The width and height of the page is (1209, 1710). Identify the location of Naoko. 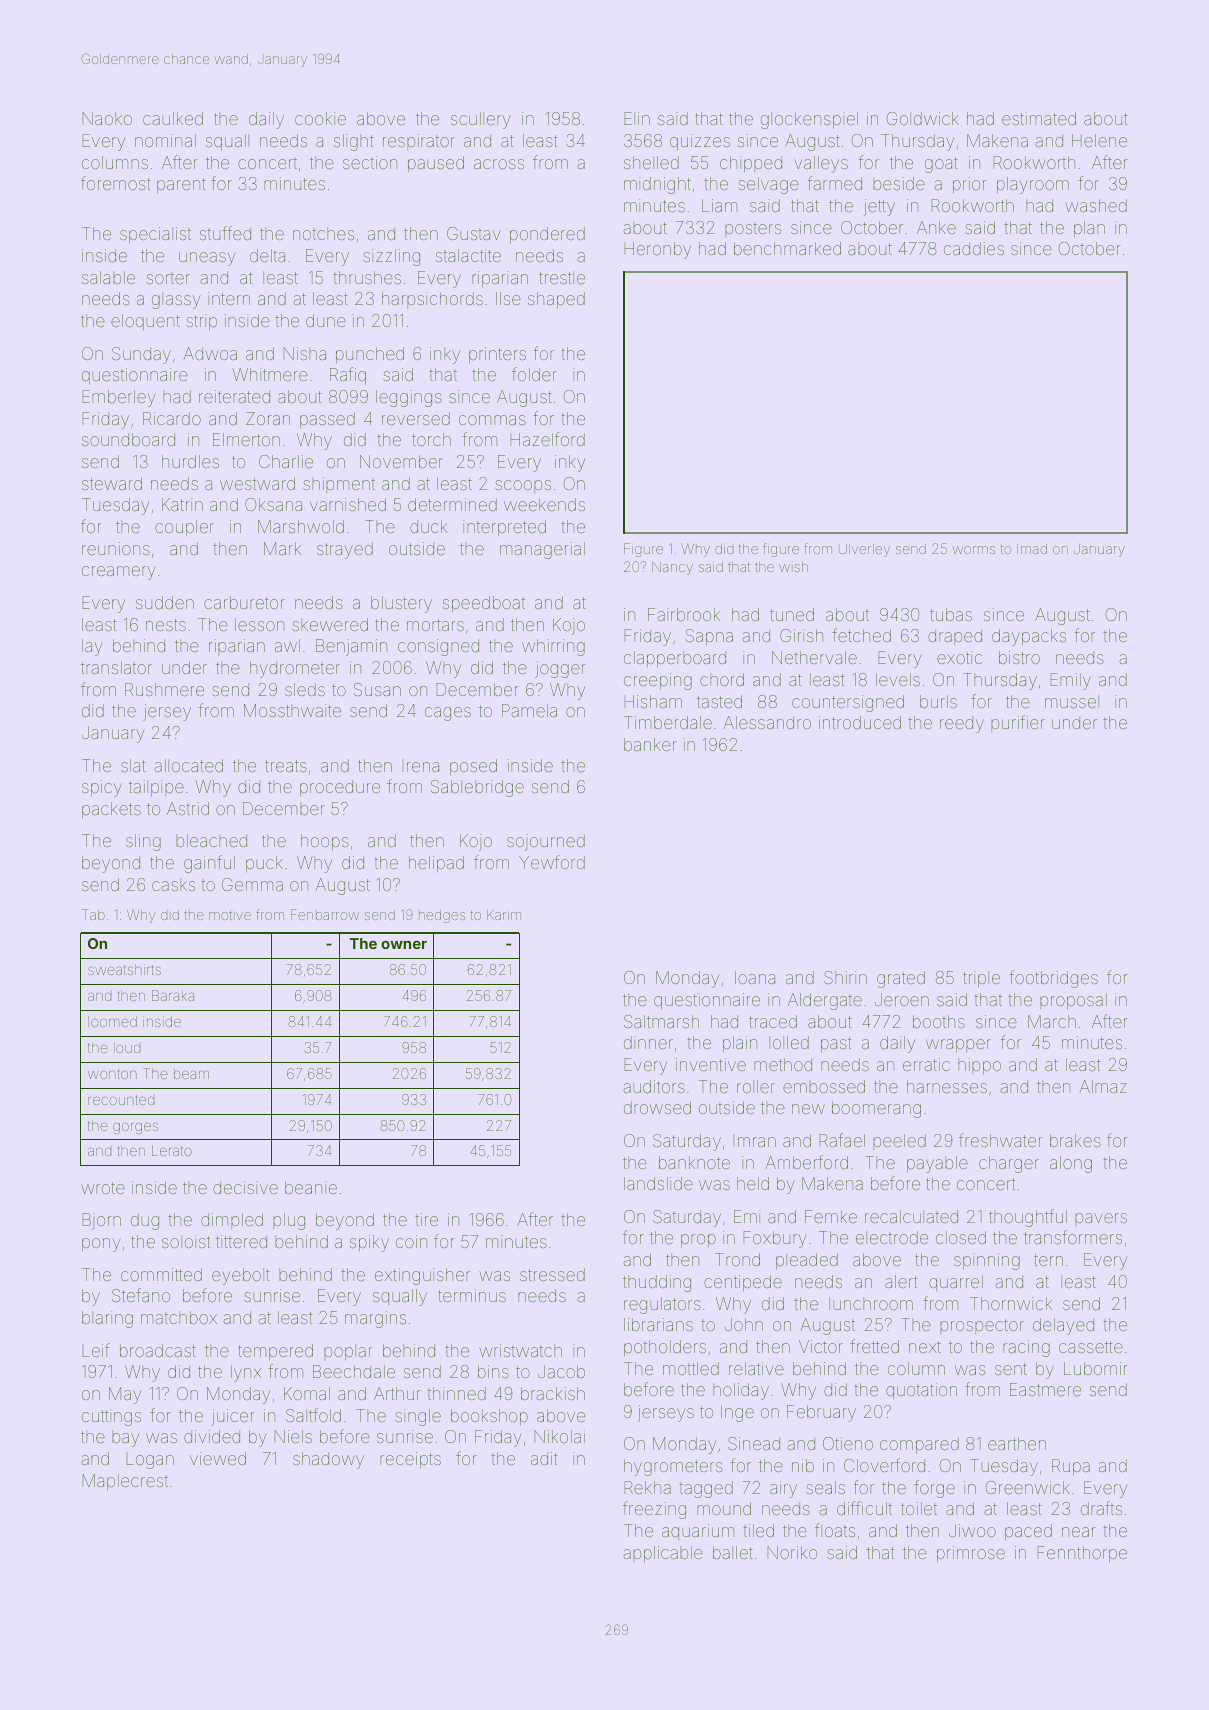
(107, 118).
